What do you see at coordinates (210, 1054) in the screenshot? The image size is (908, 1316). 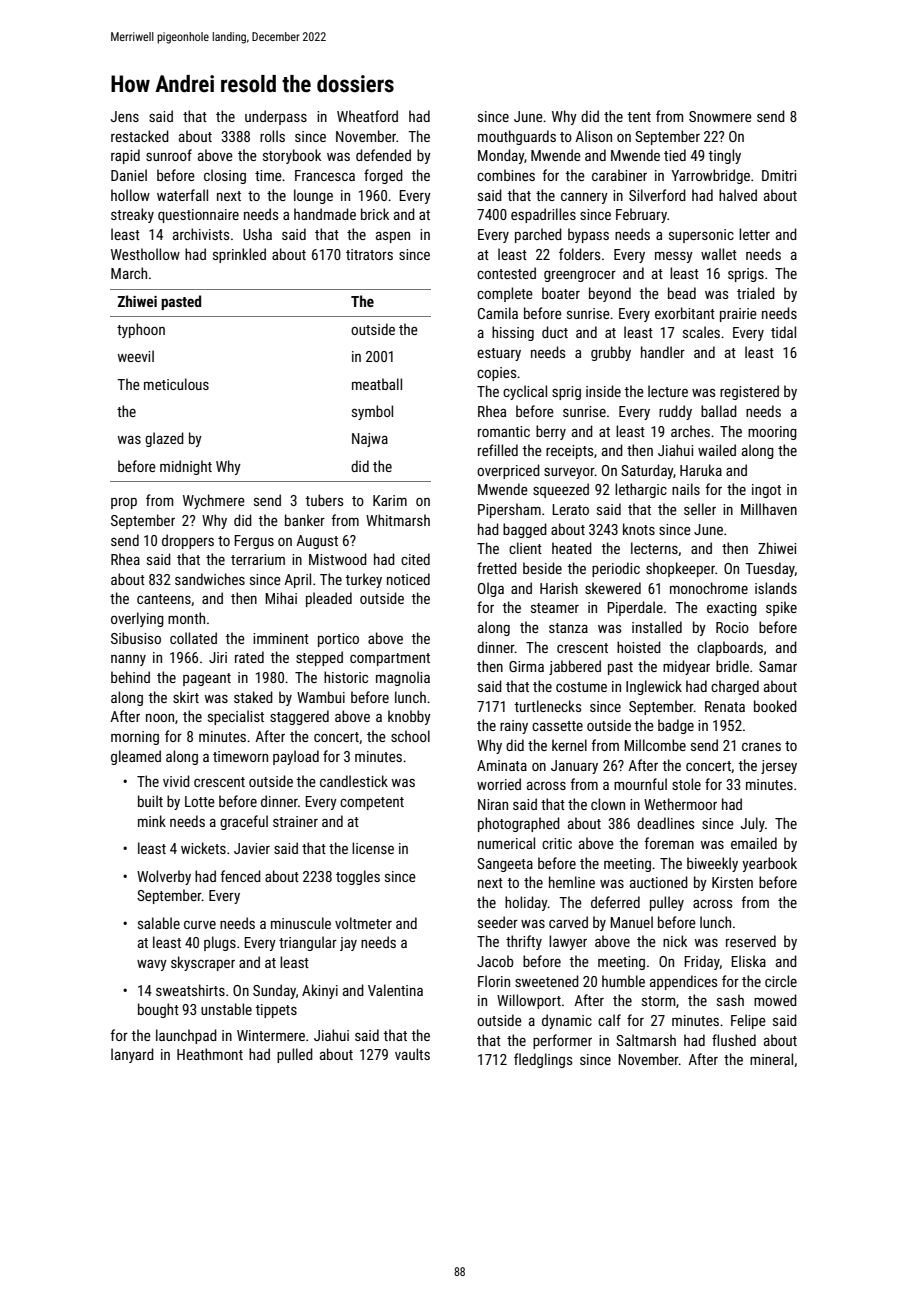 I see `Heathmont` at bounding box center [210, 1054].
